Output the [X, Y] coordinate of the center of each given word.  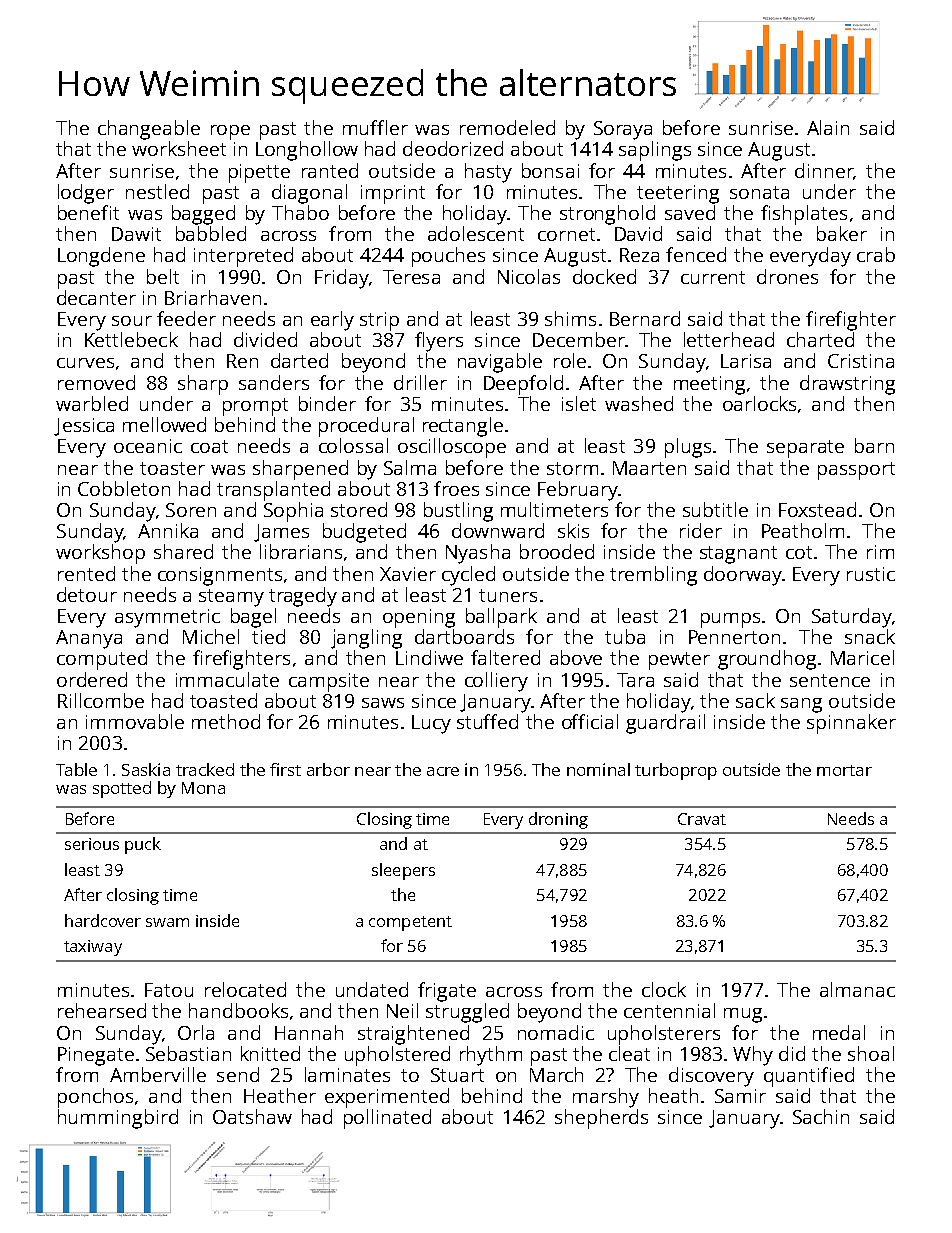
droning [558, 820]
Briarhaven [213, 297]
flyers [439, 342]
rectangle [463, 427]
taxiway [93, 948]
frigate [447, 992]
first [285, 769]
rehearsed [102, 1010]
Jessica [84, 427]
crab [876, 254]
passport [856, 471]
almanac [857, 989]
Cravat [702, 819]
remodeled [507, 127]
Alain [828, 127]
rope [230, 132]
